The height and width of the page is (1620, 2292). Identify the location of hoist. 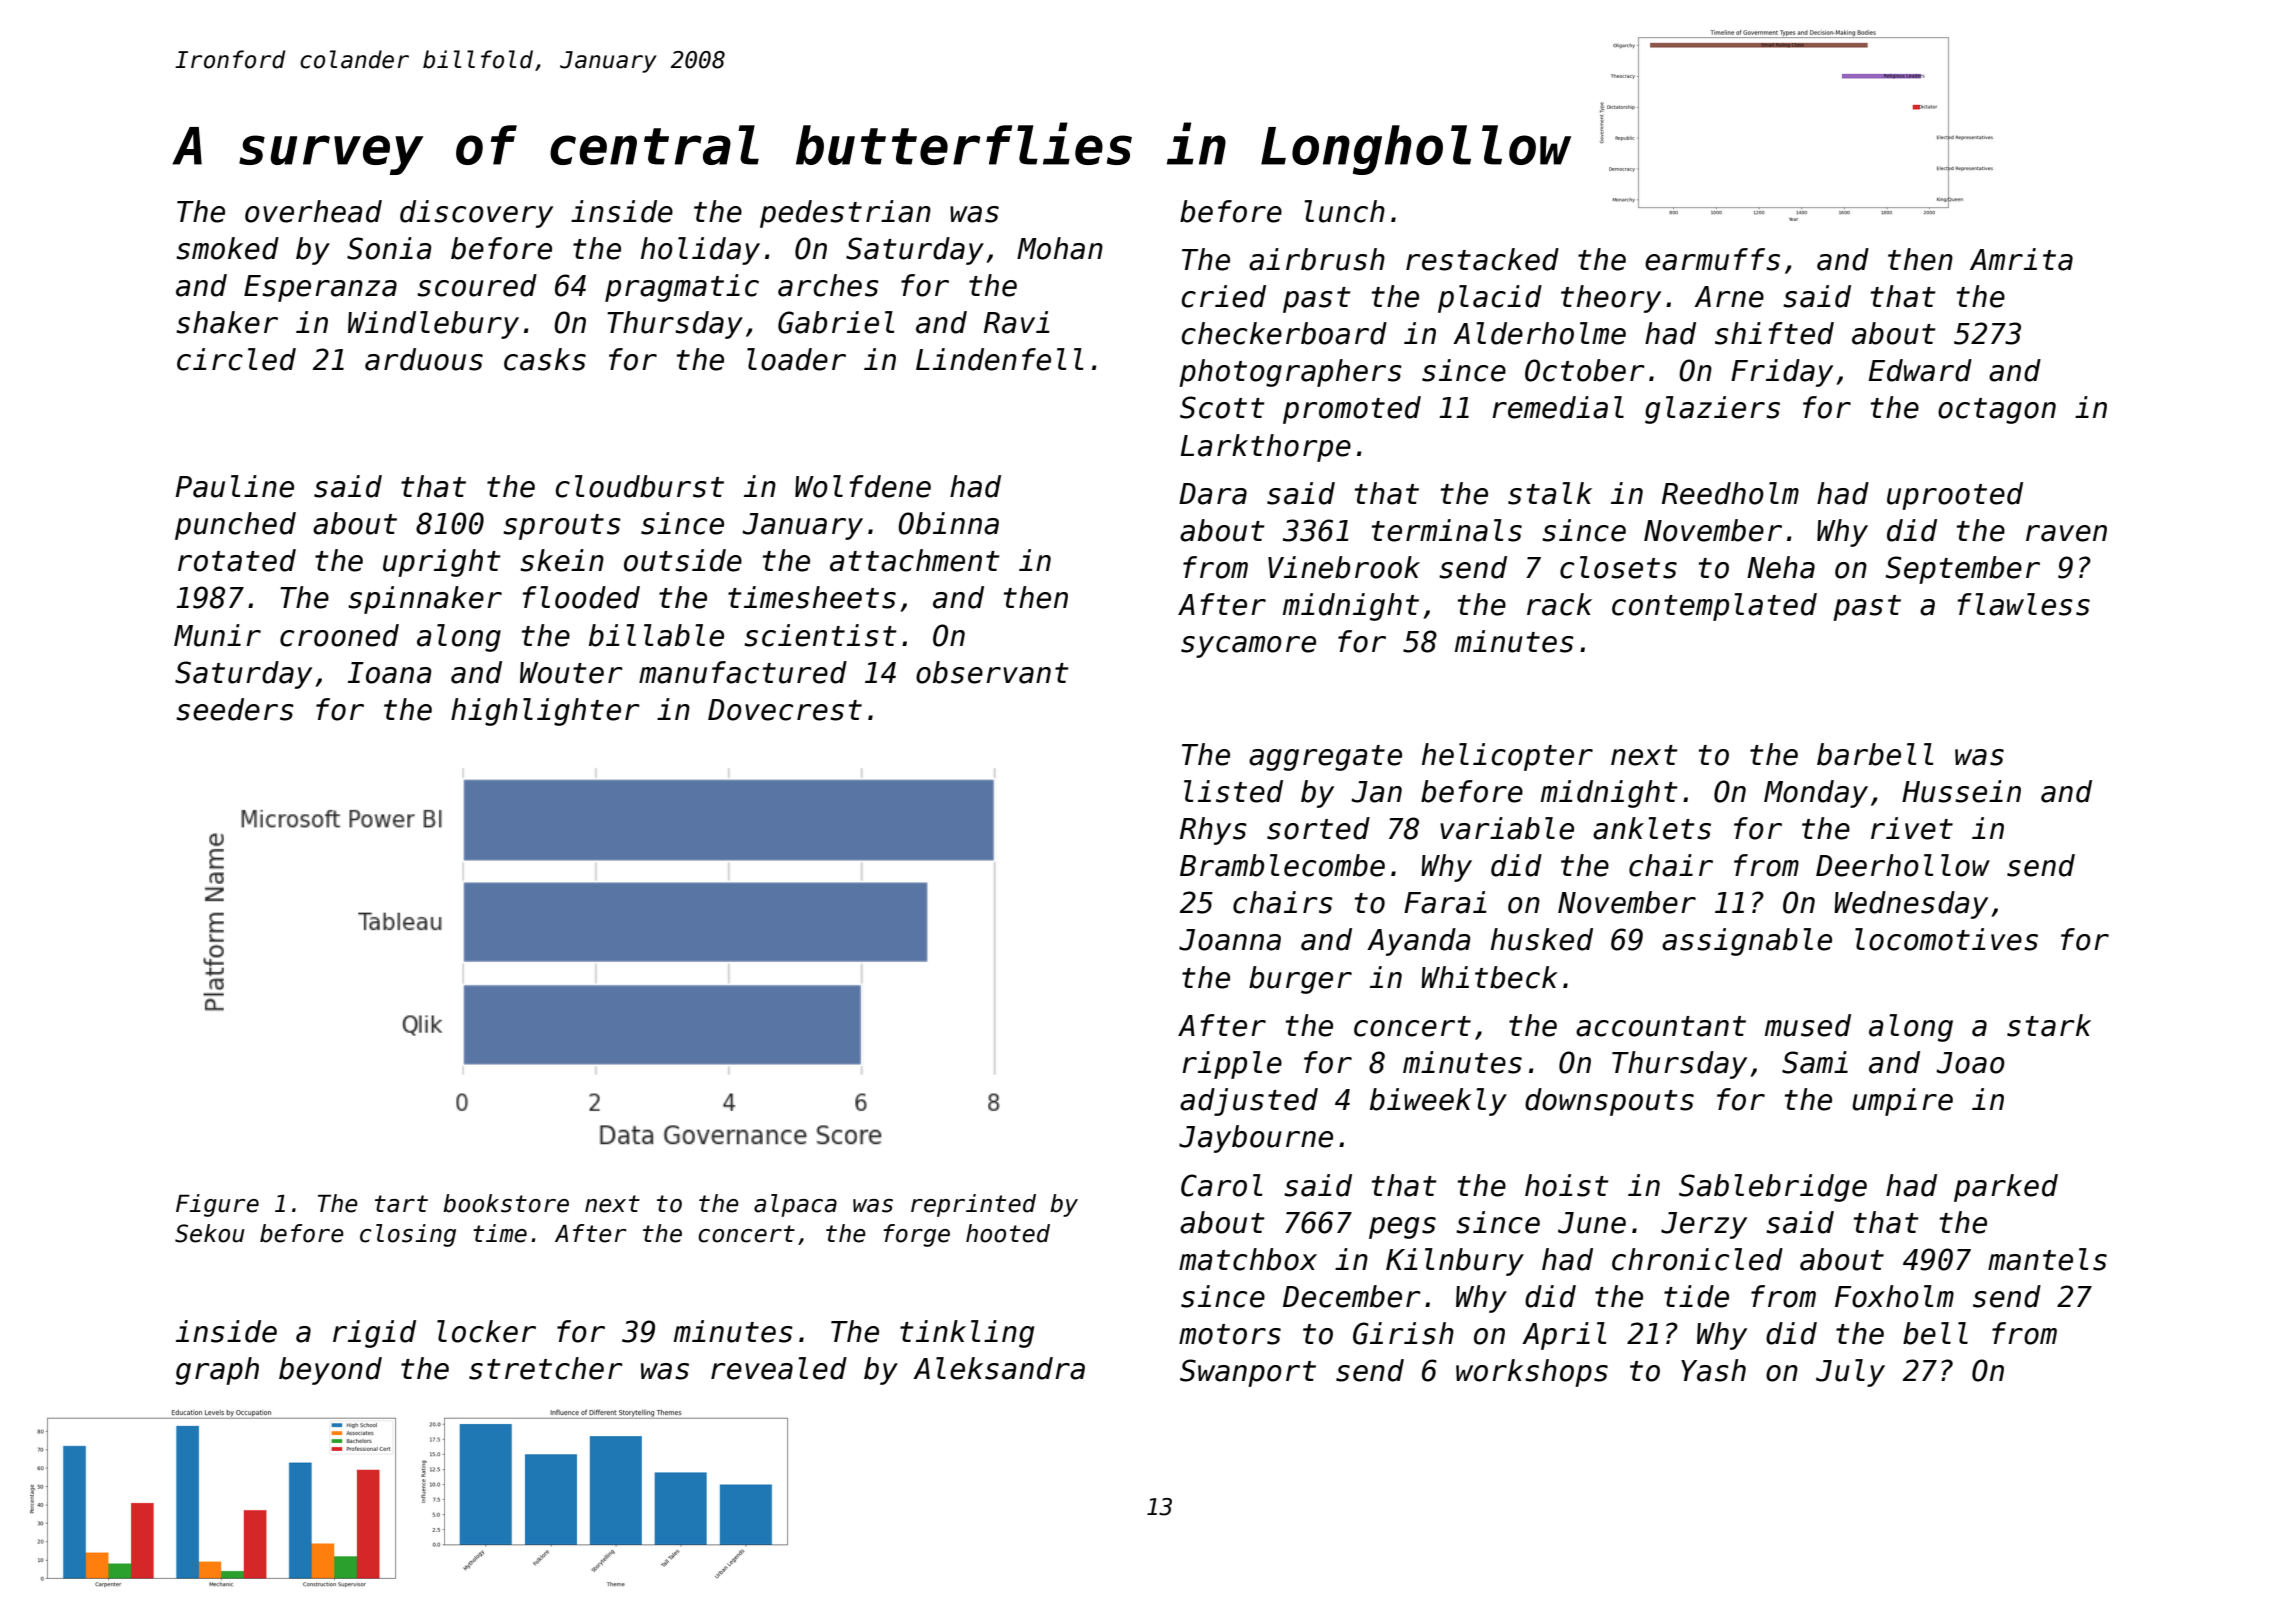
(1567, 1185).
